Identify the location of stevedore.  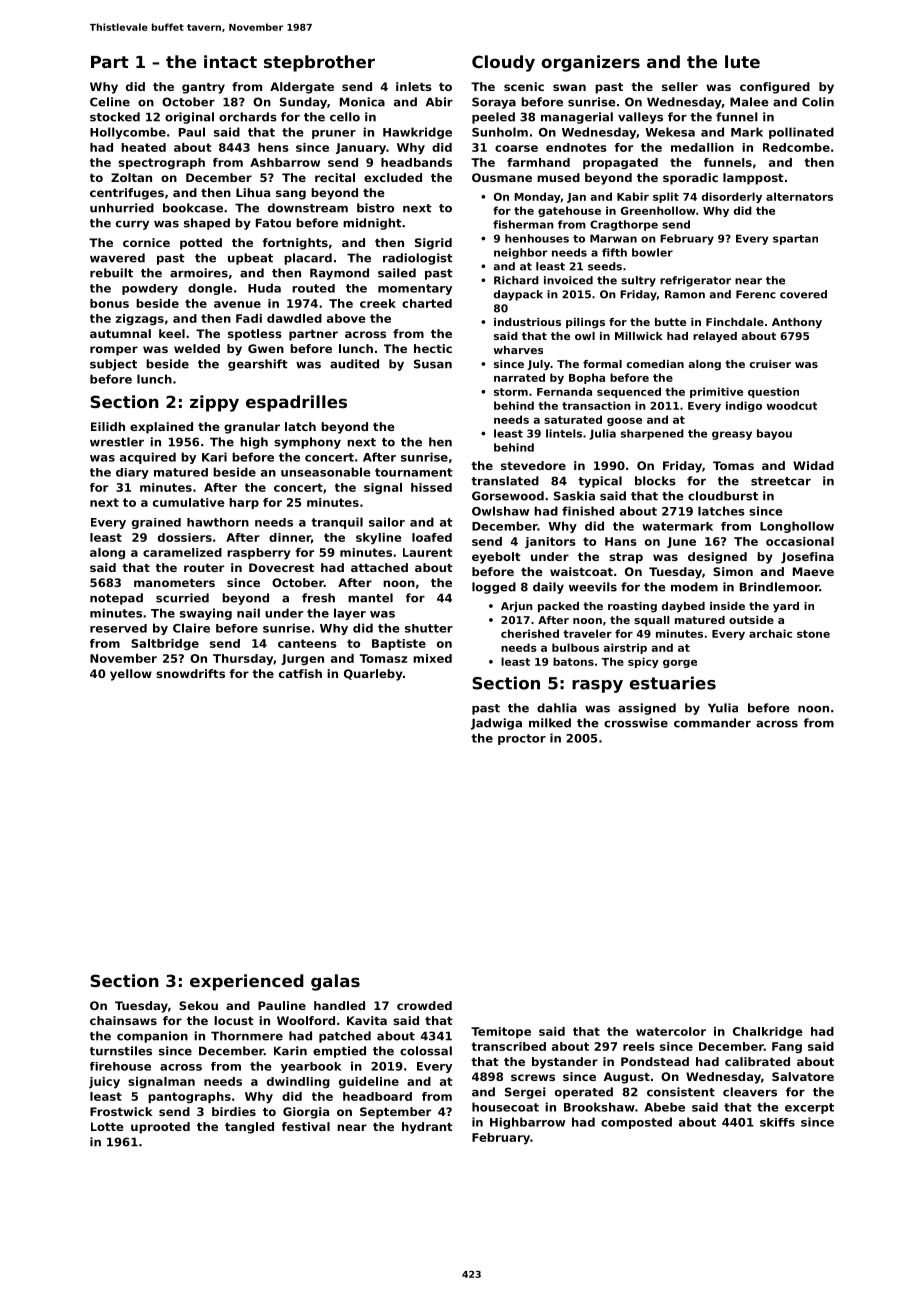
(533, 465).
